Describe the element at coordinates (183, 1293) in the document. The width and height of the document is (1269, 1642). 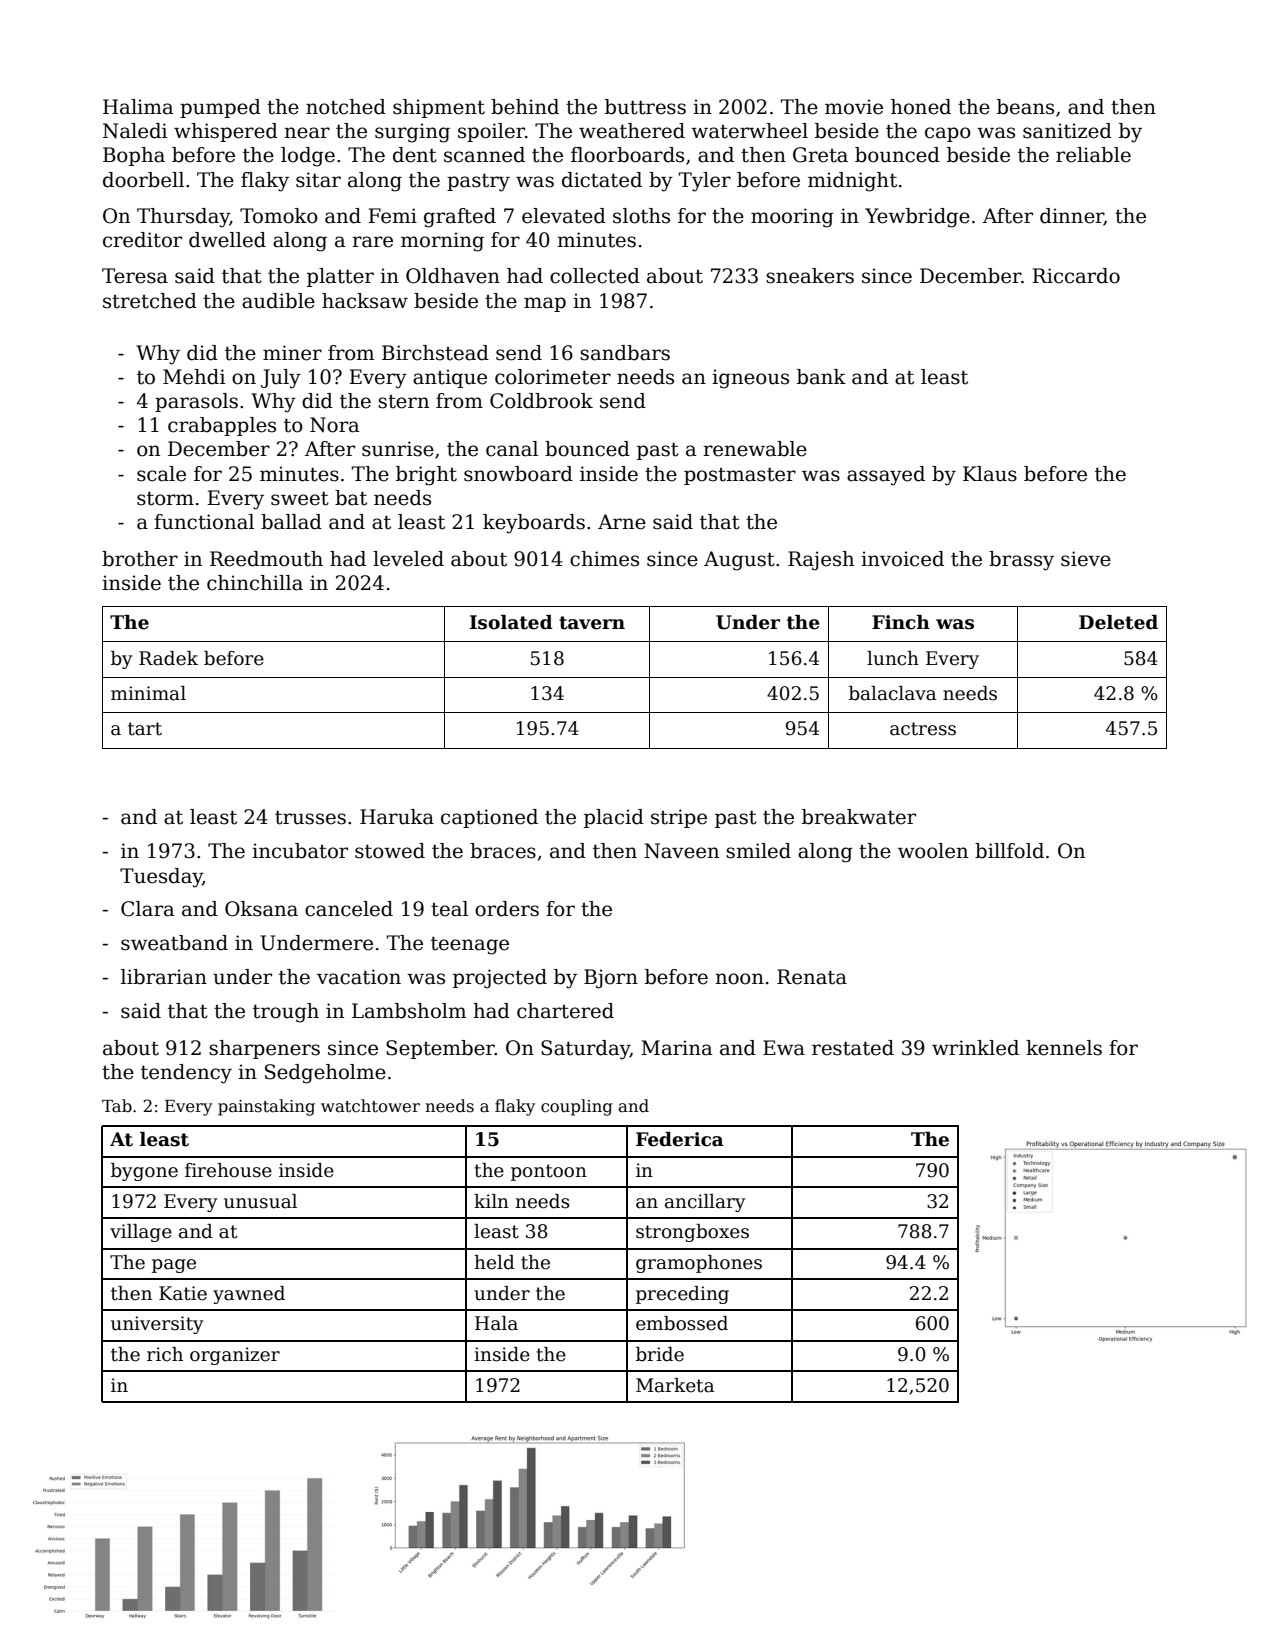
I see `Katie` at that location.
